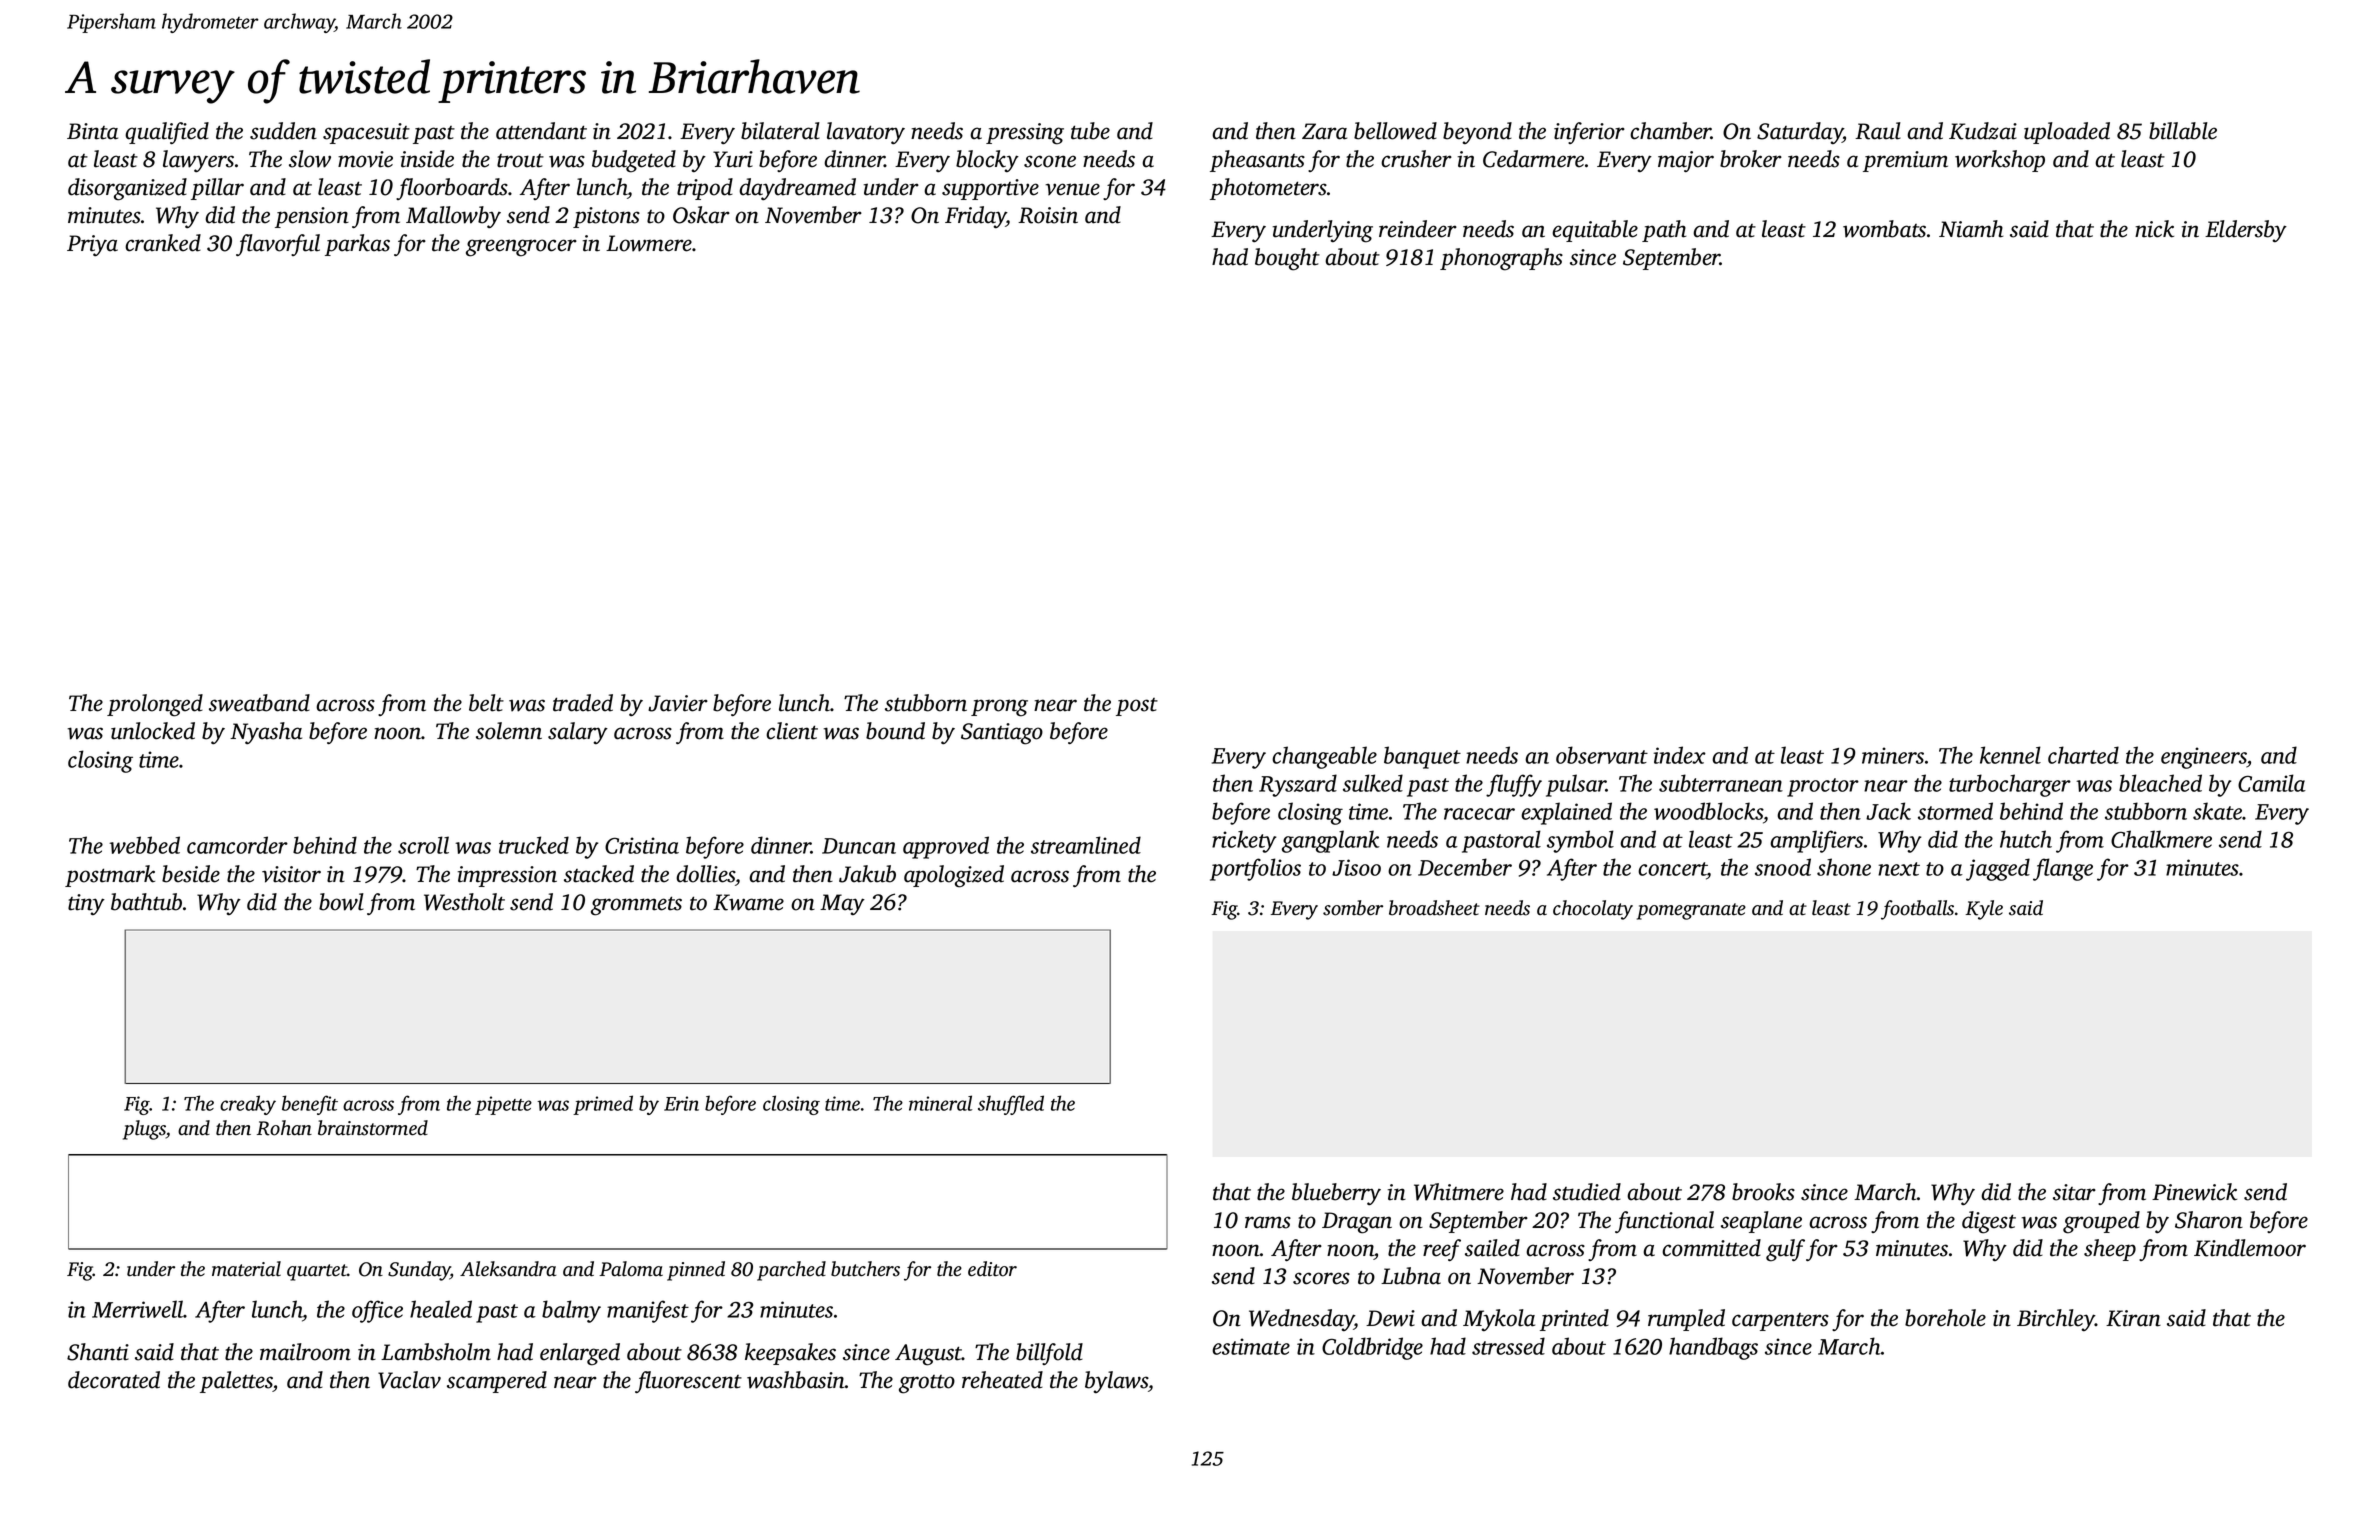 Image resolution: width=2380 pixels, height=1540 pixels. What do you see at coordinates (2250, 1248) in the document?
I see `Kindlemoor` at bounding box center [2250, 1248].
